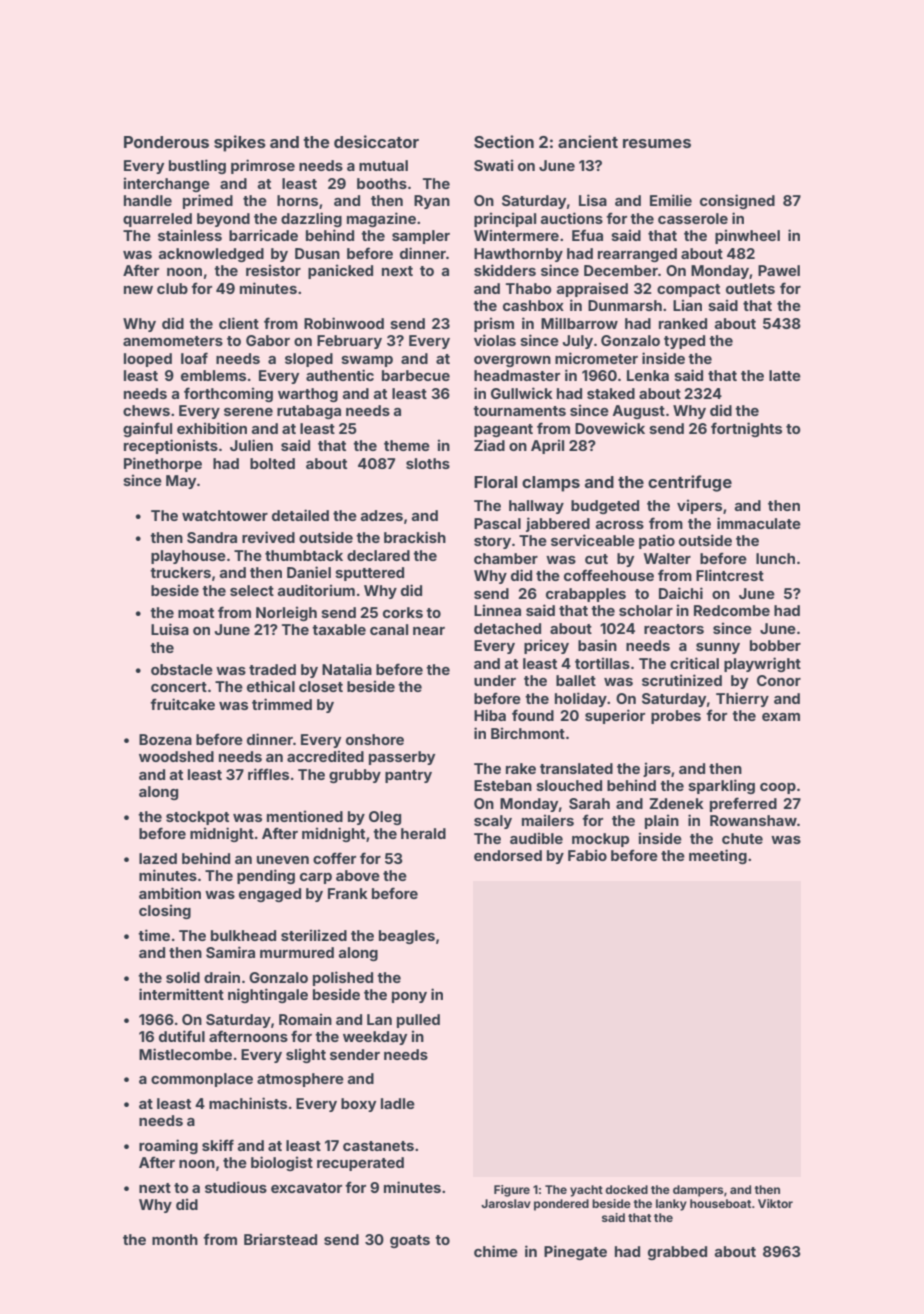  I want to click on desiccator, so click(376, 141).
